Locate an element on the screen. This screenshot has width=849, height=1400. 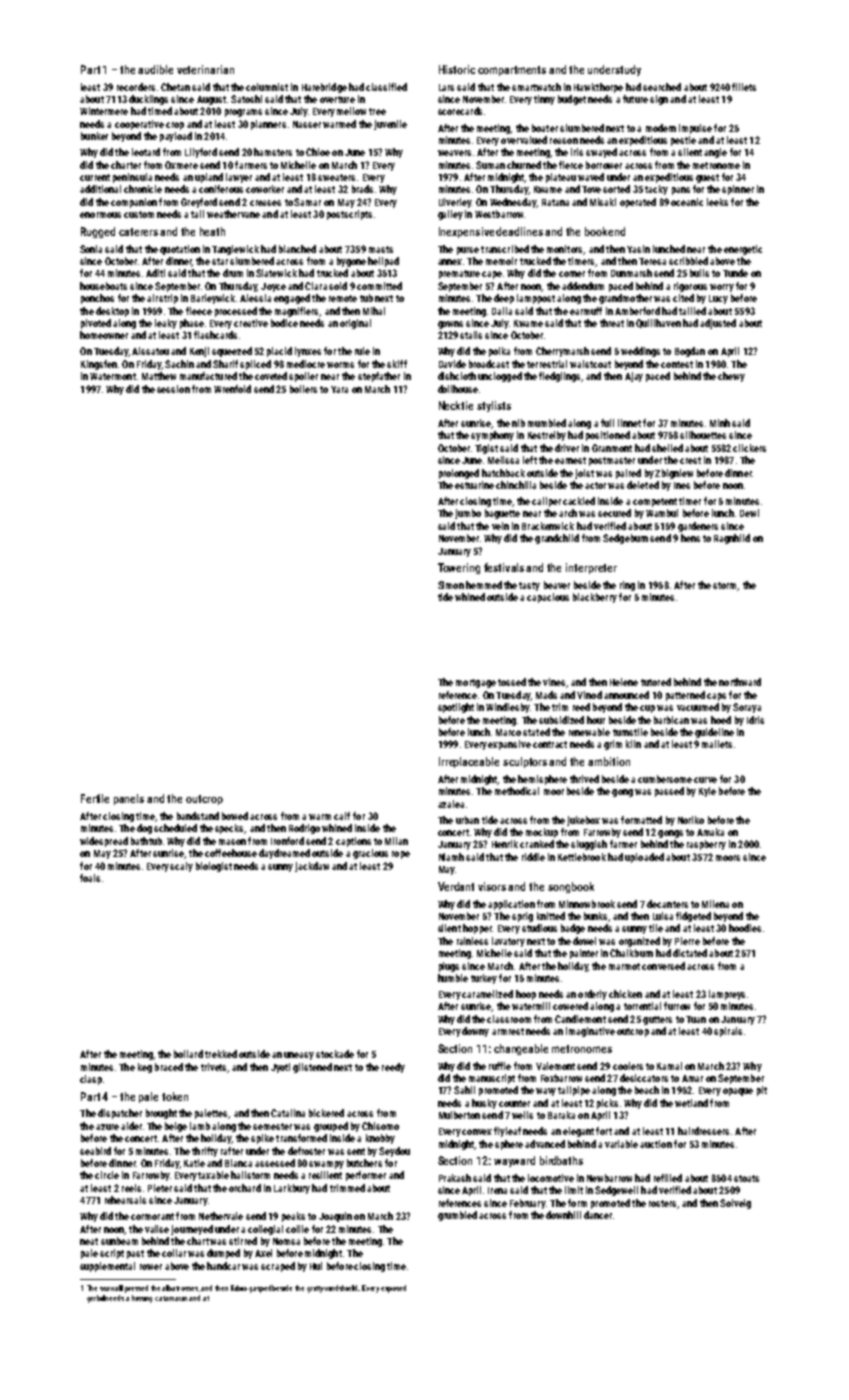
Harebridge is located at coordinates (324, 88).
